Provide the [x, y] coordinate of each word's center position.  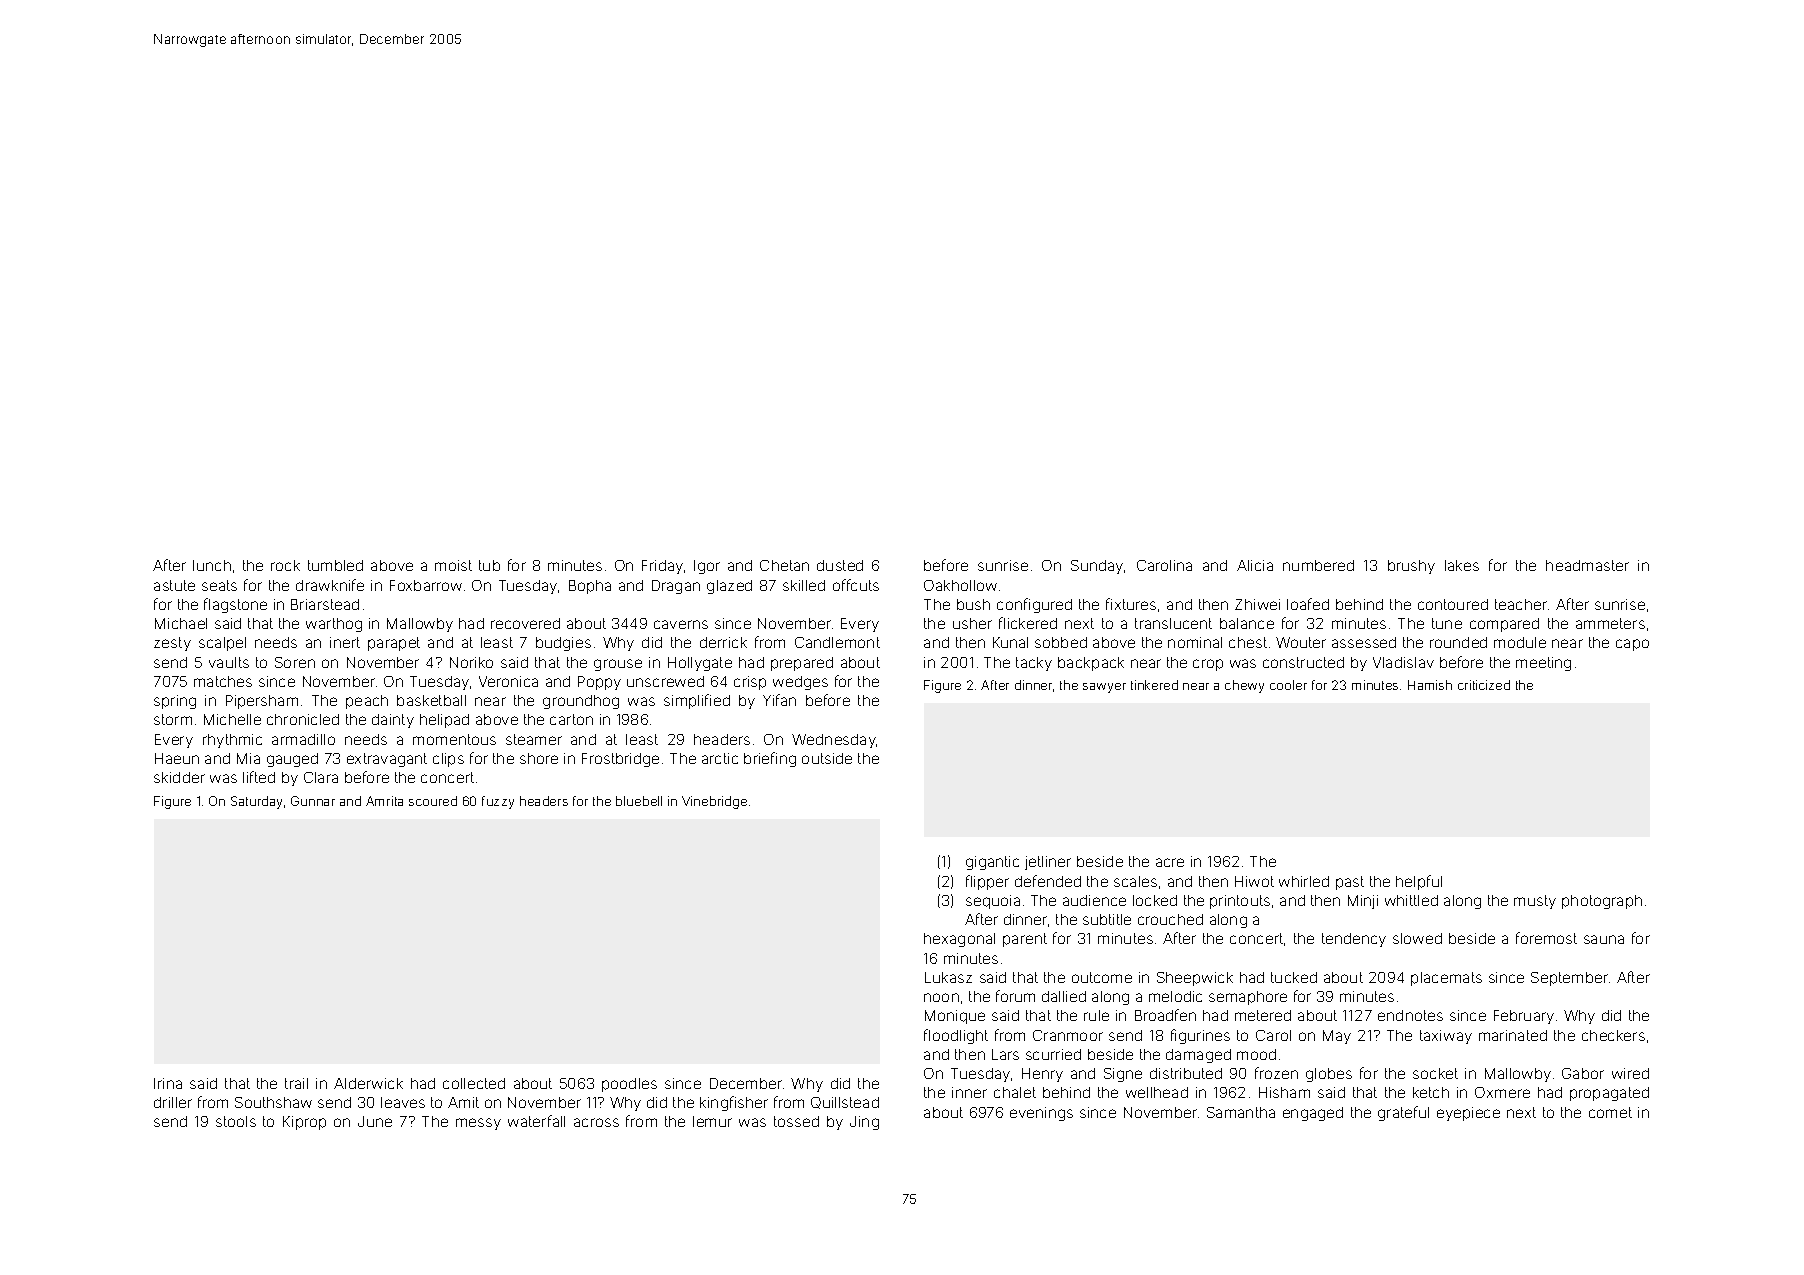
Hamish [1430, 685]
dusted [840, 565]
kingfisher [734, 1103]
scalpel [222, 644]
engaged [1313, 1114]
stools [236, 1121]
